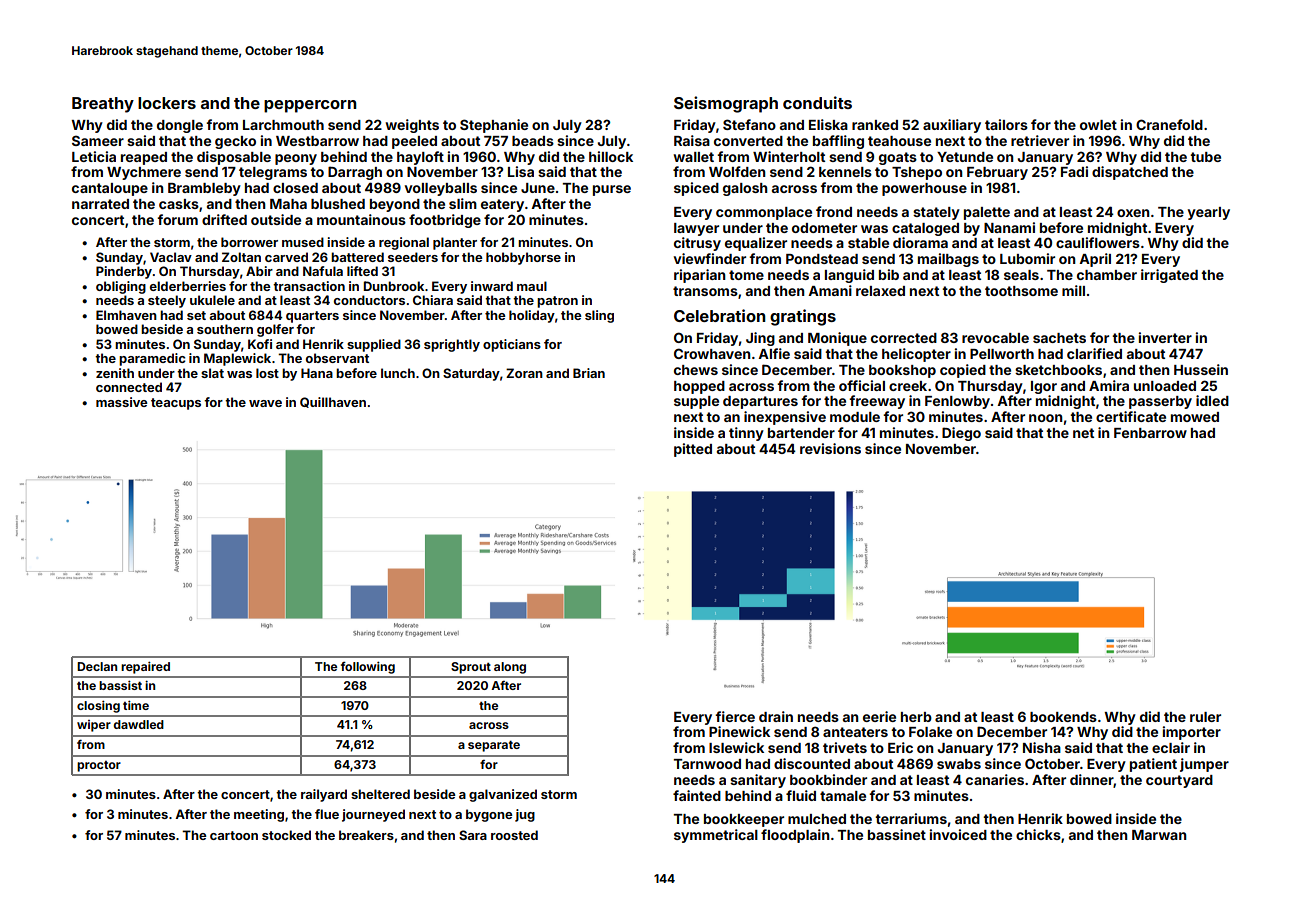 The width and height of the page is (1308, 924). I want to click on Brian, so click(589, 373).
